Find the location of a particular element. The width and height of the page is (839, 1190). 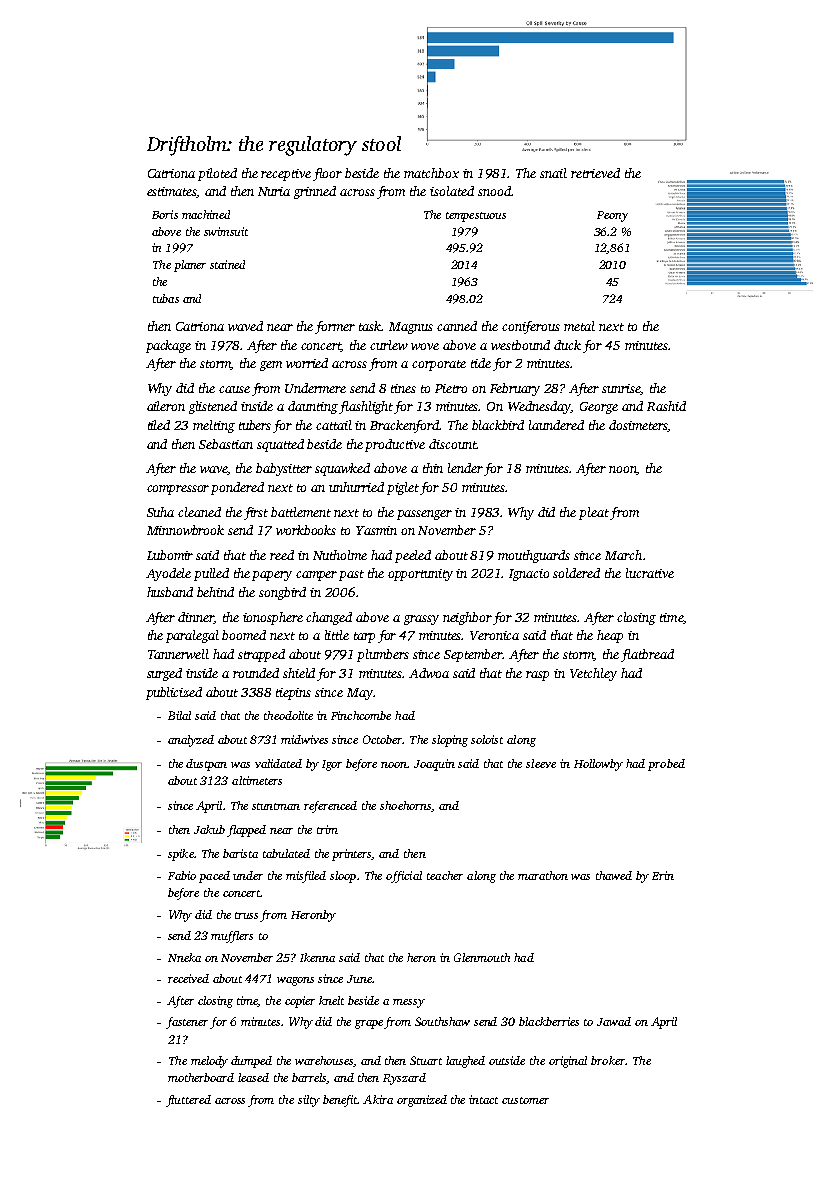

retrieved is located at coordinates (595, 173).
